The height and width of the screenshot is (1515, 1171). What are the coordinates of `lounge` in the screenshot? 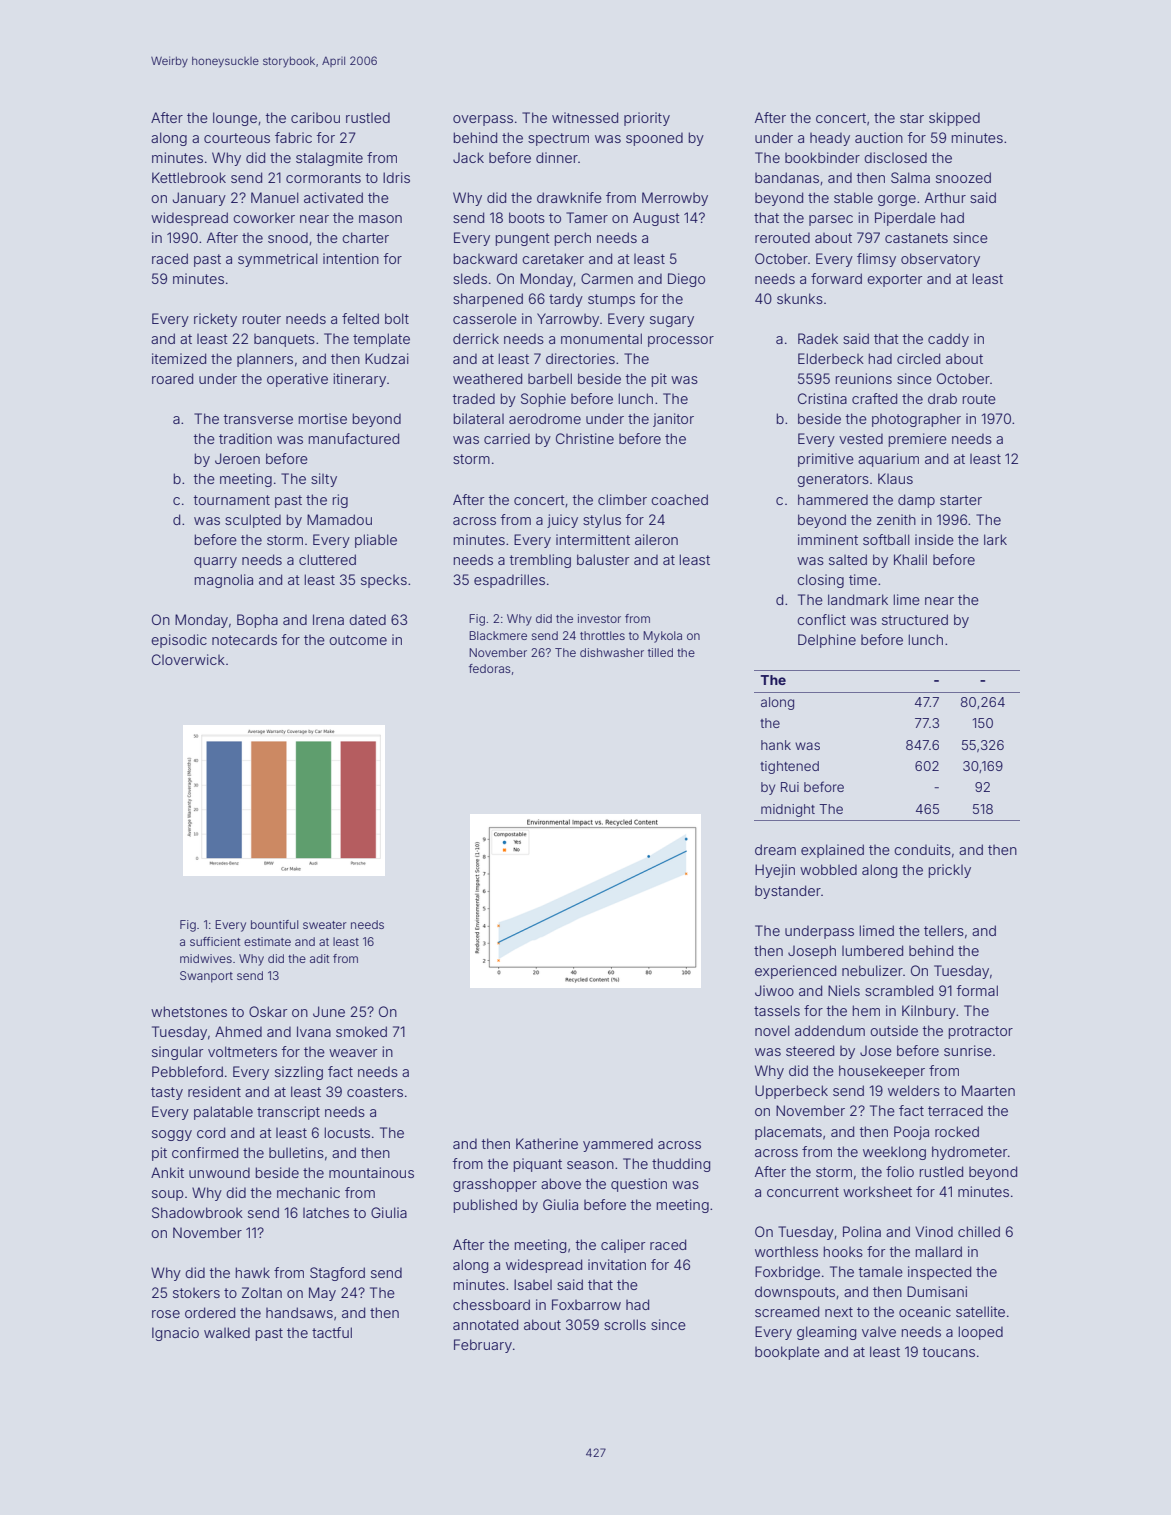 It's located at (235, 119).
